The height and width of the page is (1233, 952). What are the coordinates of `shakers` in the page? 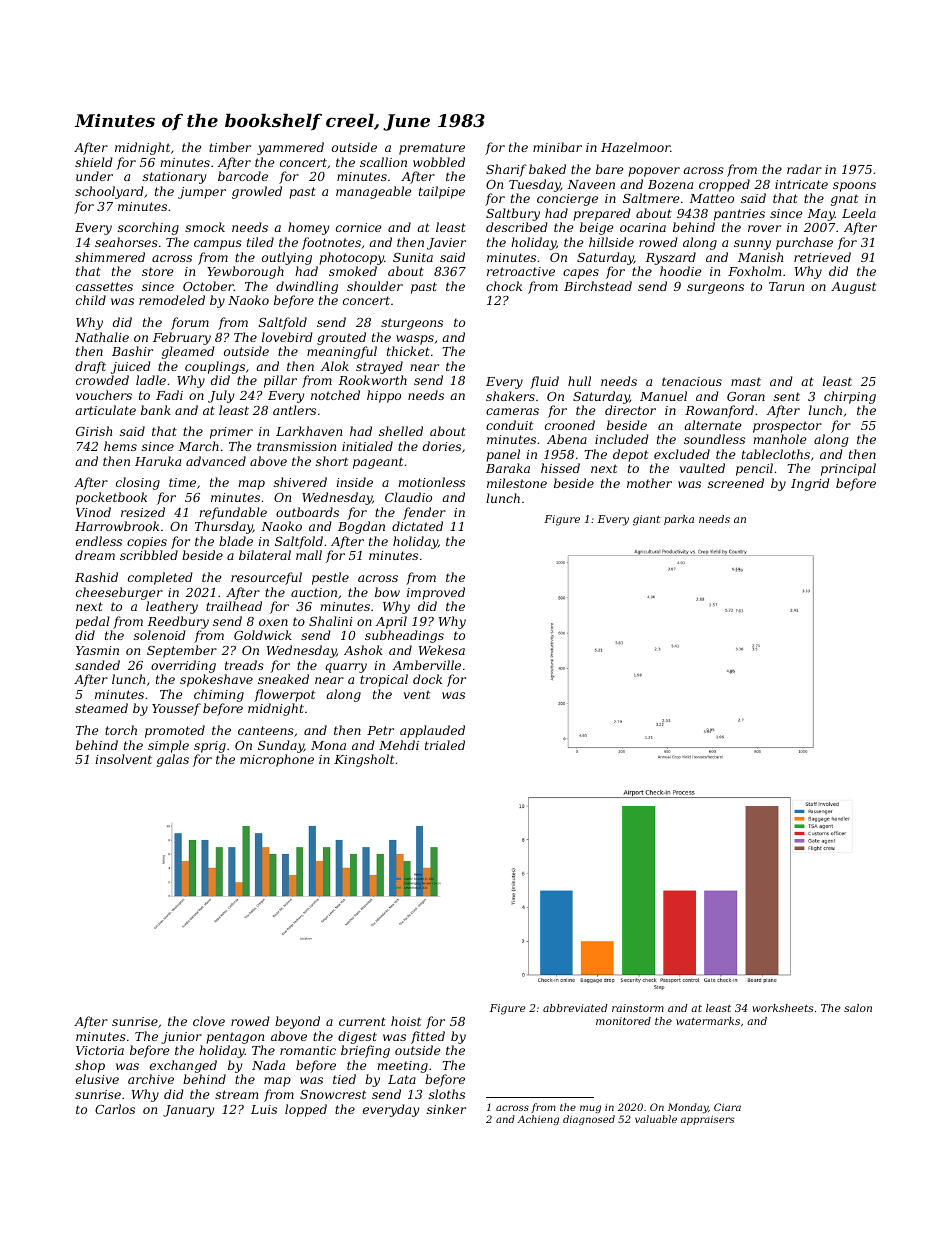 It's located at (510, 396).
